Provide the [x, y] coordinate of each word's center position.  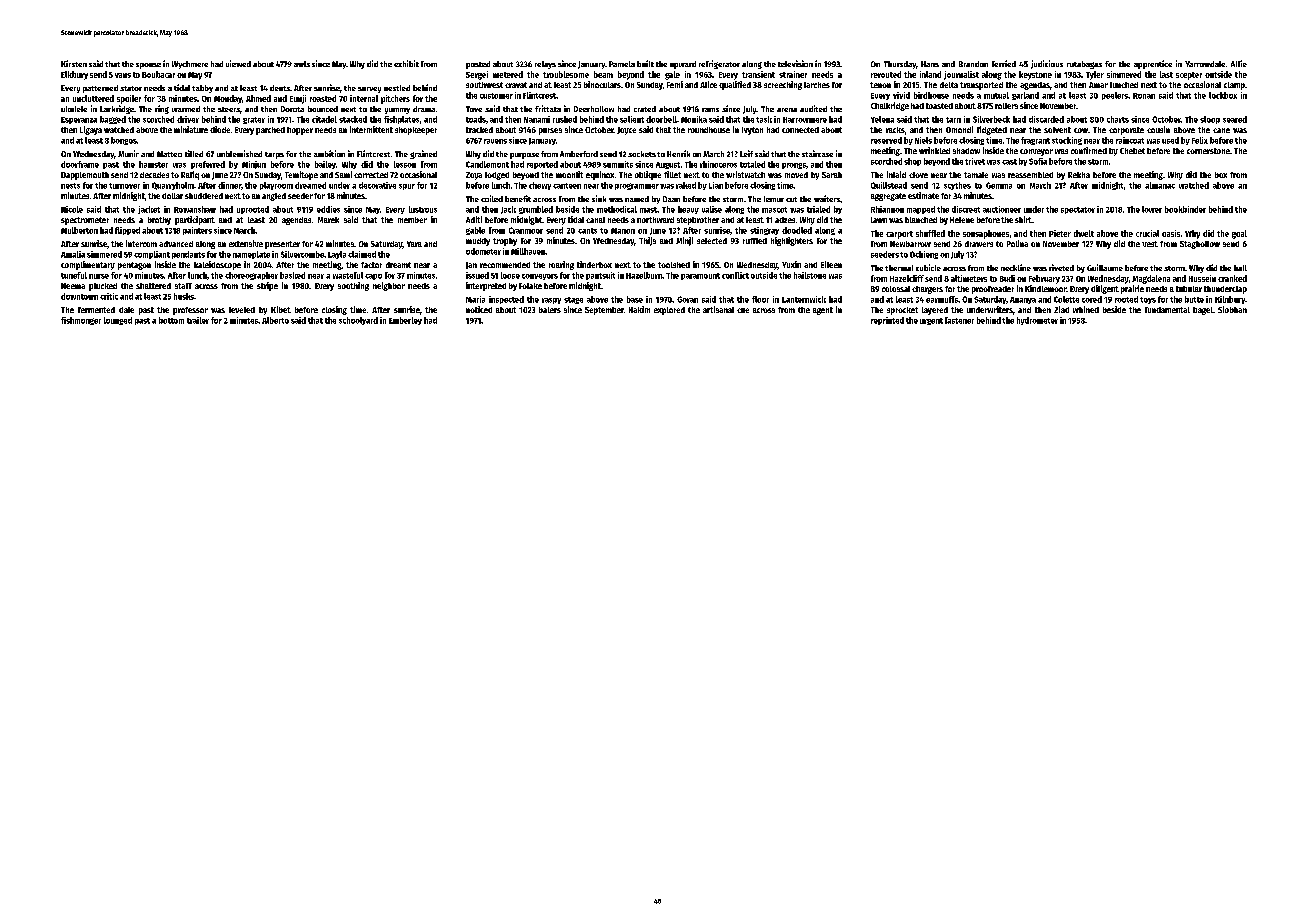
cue [743, 310]
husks [184, 296]
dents [280, 88]
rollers [1006, 106]
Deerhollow [594, 109]
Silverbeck [991, 119]
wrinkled [934, 150]
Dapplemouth [85, 176]
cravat [516, 85]
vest [1150, 244]
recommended [505, 265]
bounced [323, 109]
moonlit [569, 174]
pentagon [134, 266]
